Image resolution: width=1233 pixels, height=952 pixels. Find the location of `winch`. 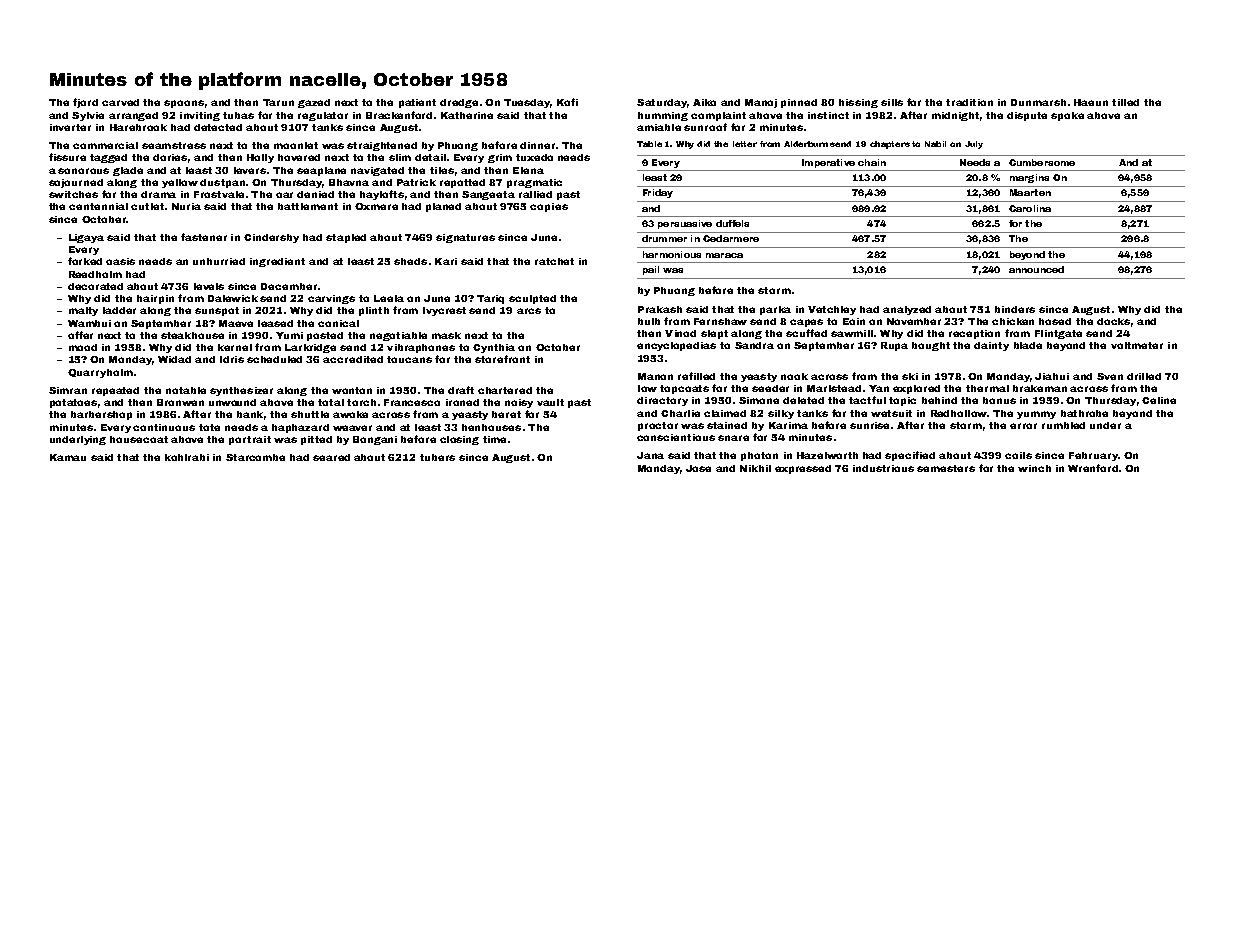

winch is located at coordinates (1034, 468).
